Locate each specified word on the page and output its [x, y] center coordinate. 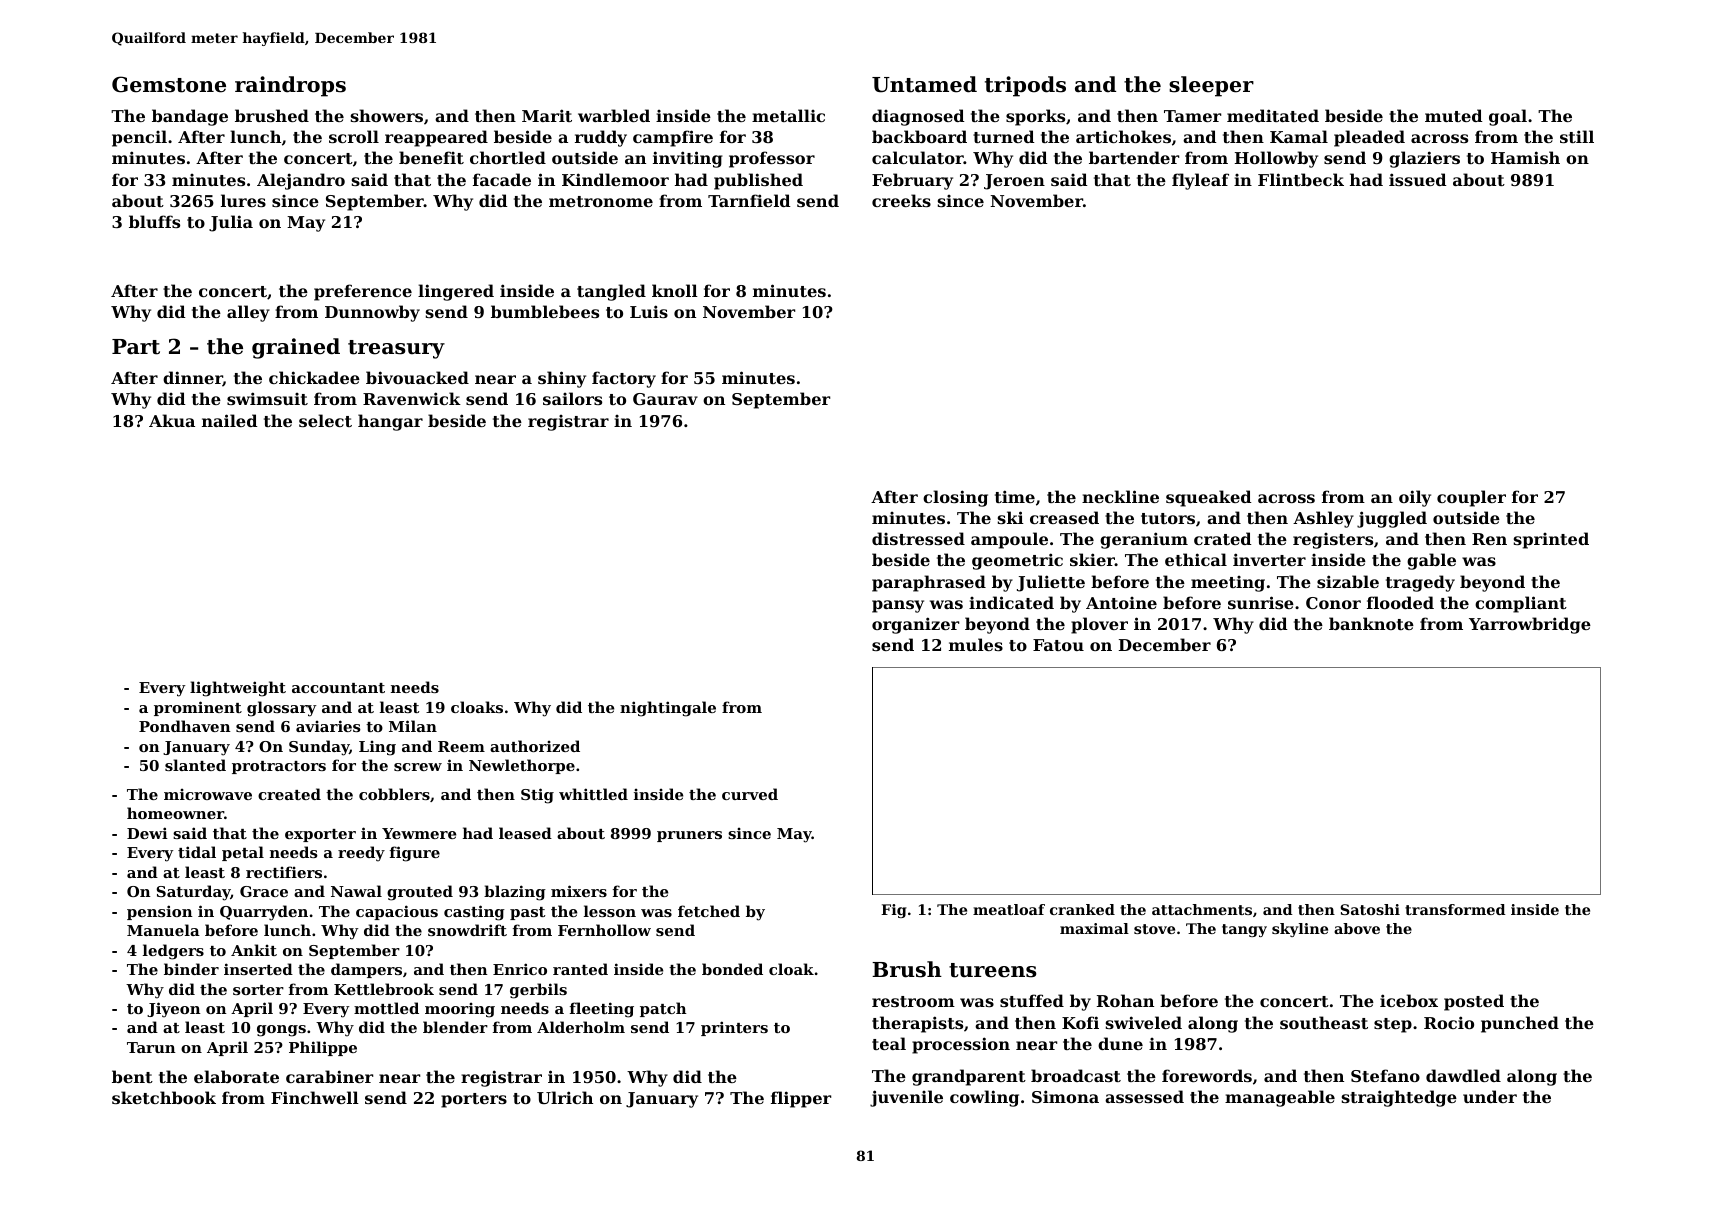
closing [955, 498]
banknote [1371, 623]
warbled [614, 115]
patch [663, 1009]
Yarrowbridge [1530, 625]
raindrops [290, 86]
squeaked [1208, 498]
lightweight [238, 689]
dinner [193, 379]
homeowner [175, 813]
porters [474, 1100]
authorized [535, 746]
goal [1508, 117]
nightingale [668, 709]
